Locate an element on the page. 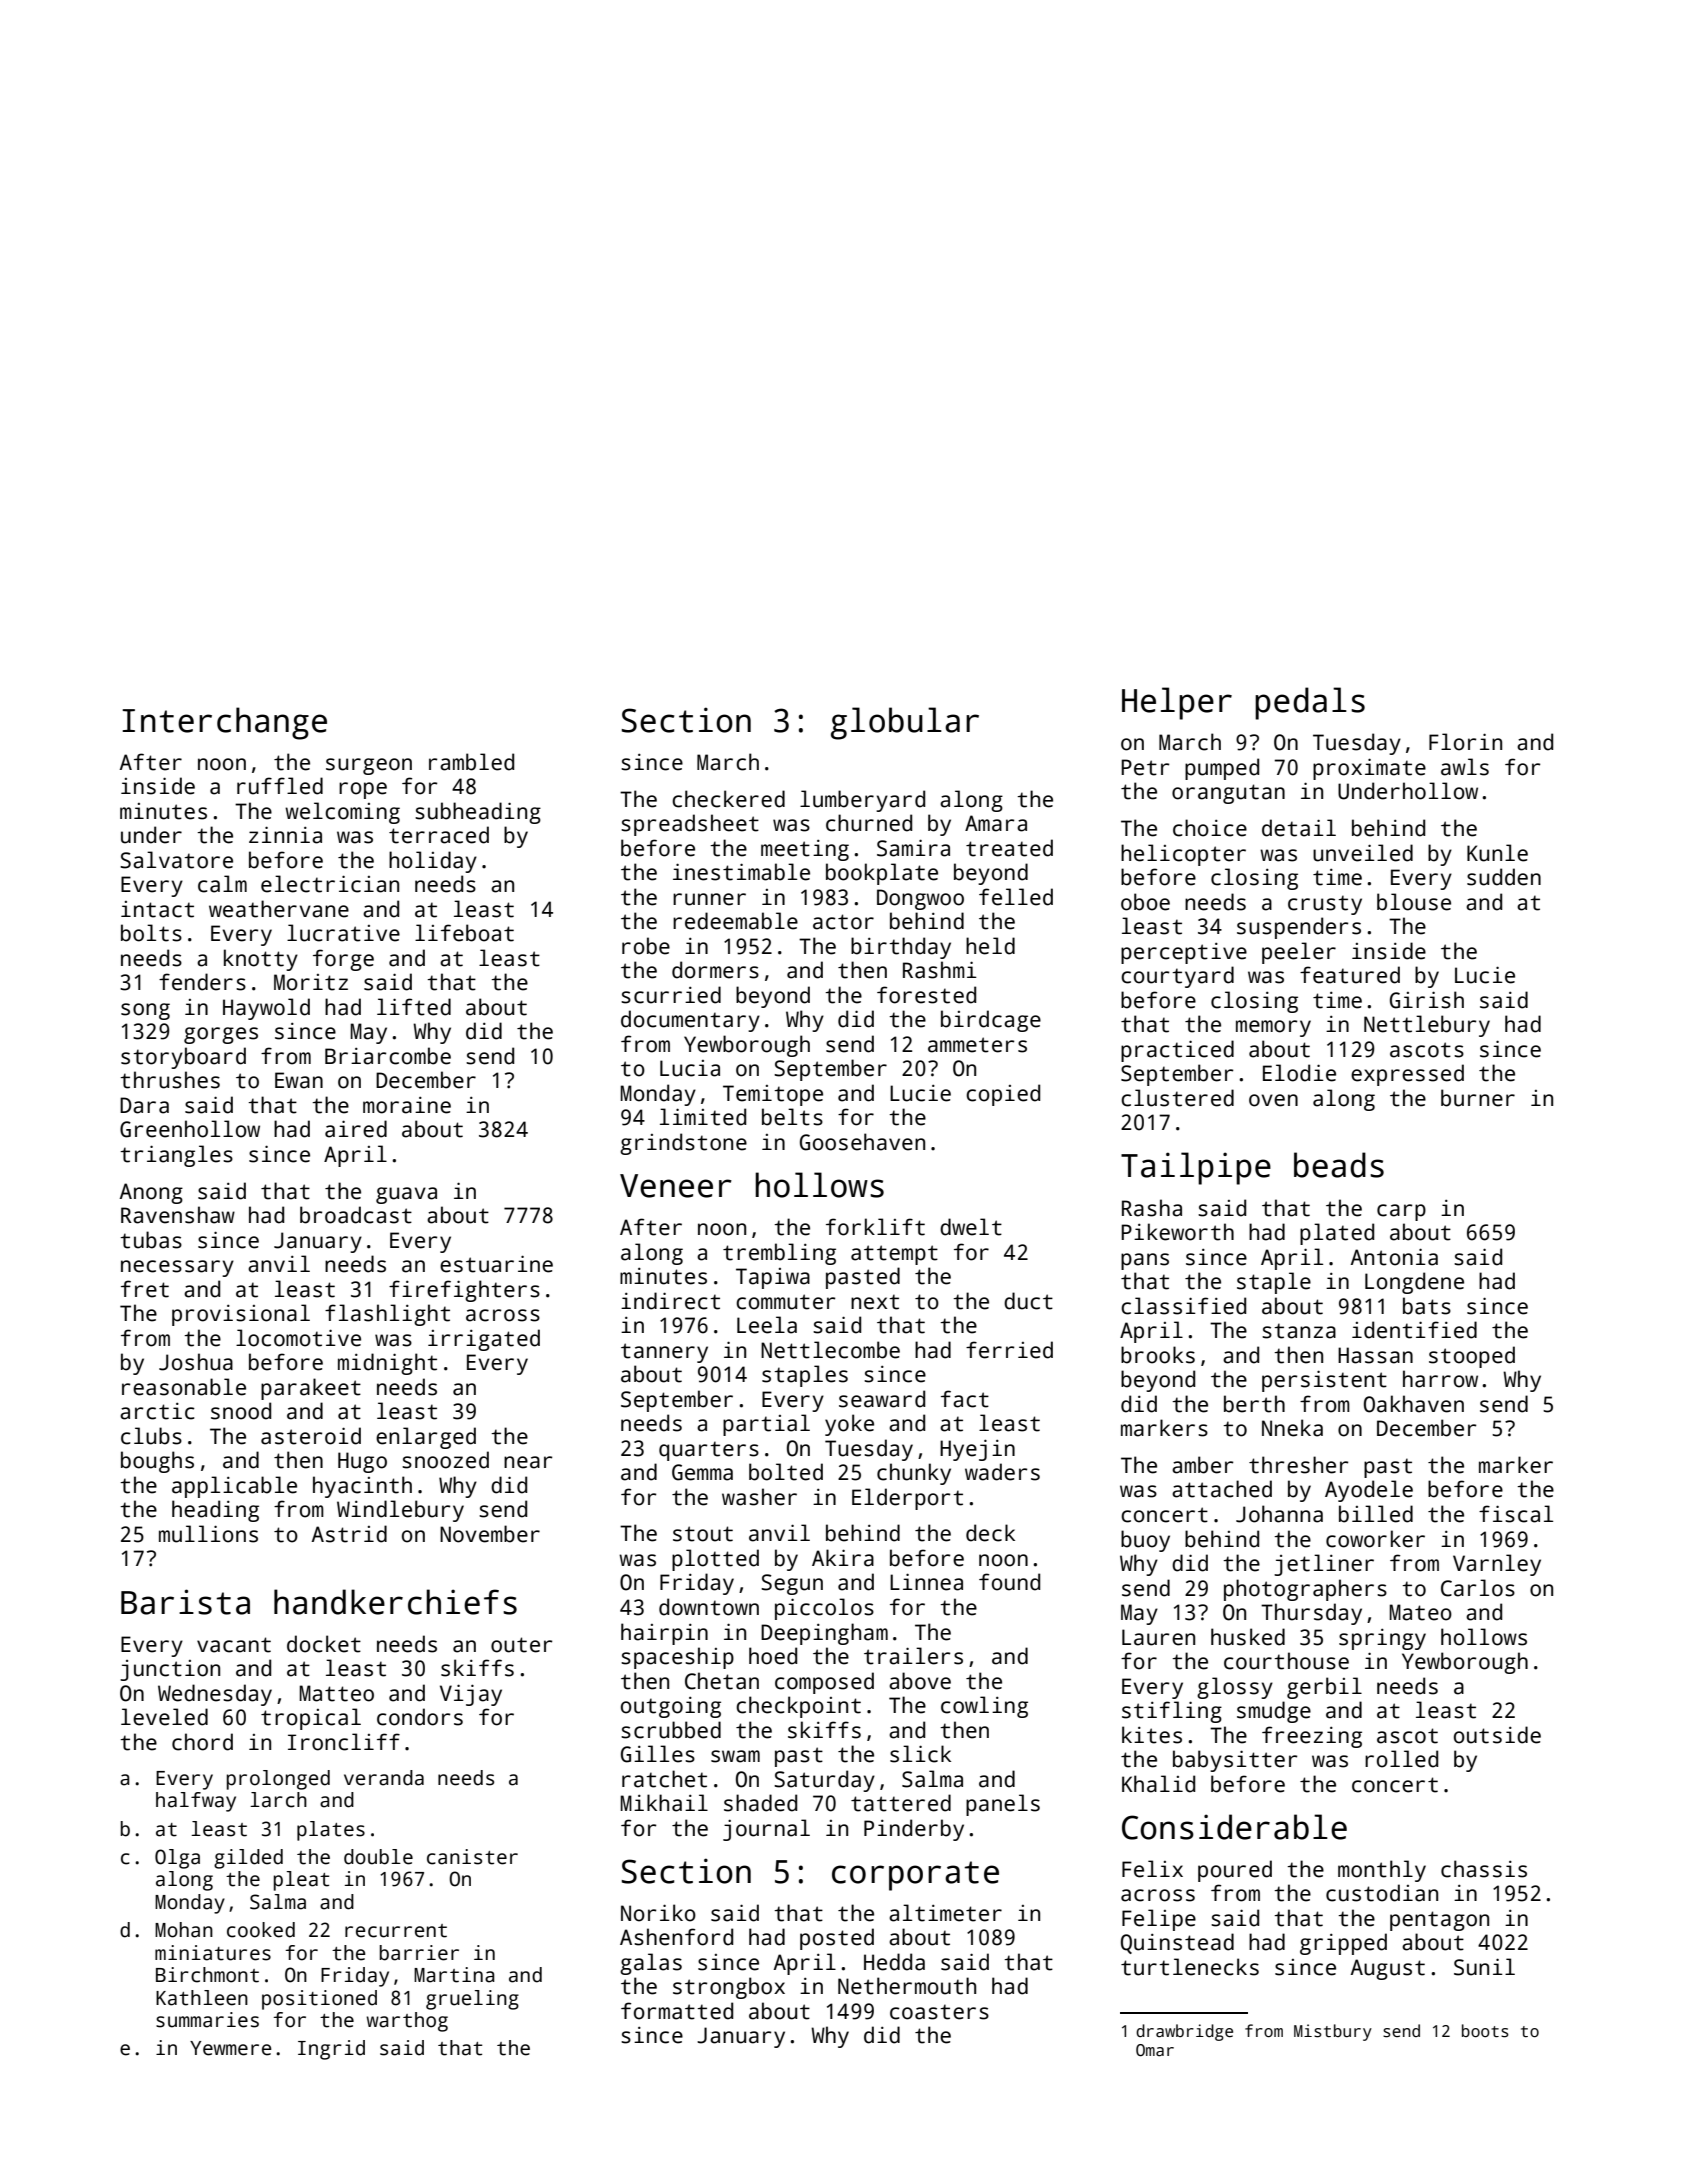  boots is located at coordinates (1485, 2031).
